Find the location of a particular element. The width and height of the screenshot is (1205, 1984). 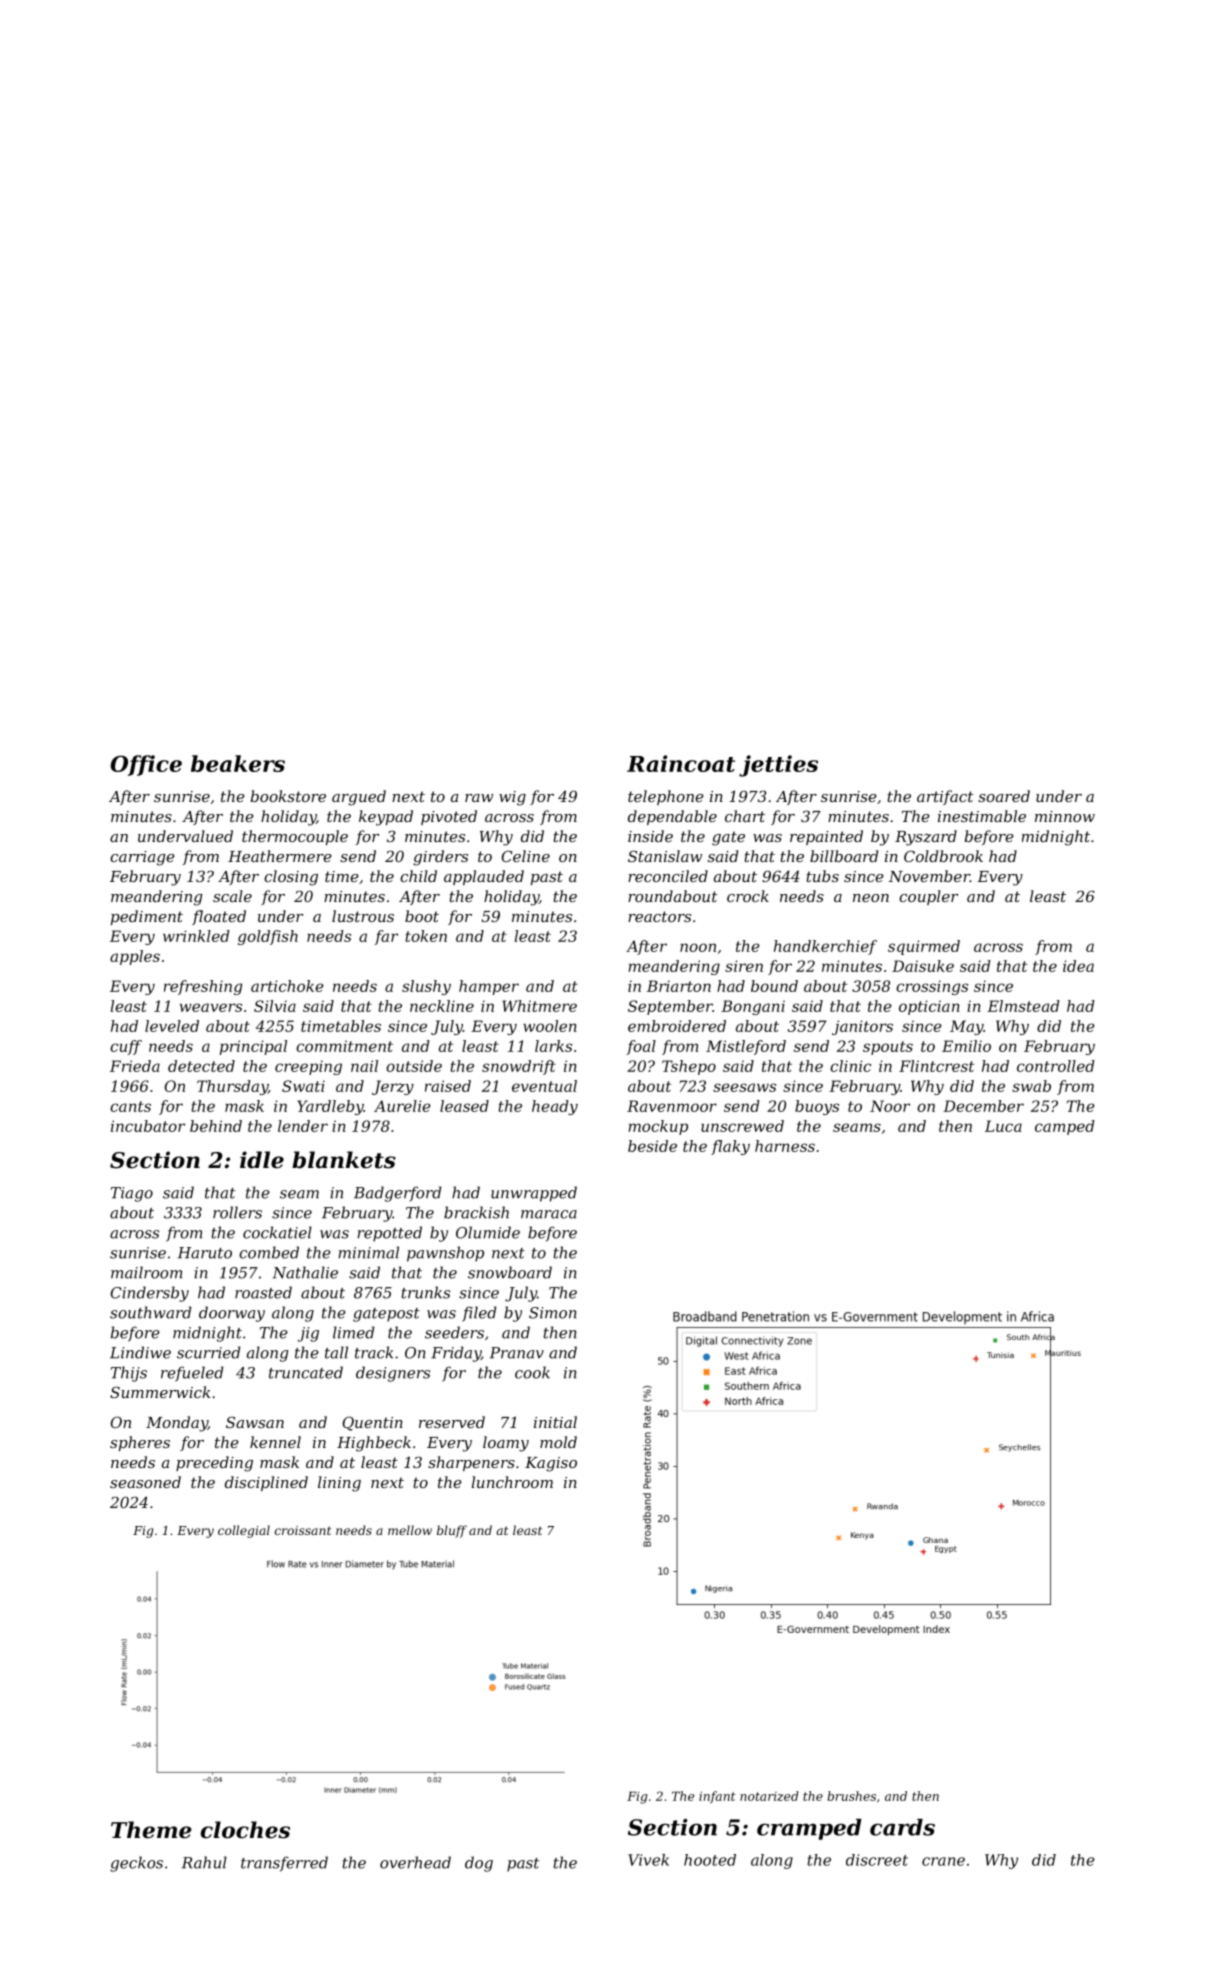

combed is located at coordinates (269, 1252).
